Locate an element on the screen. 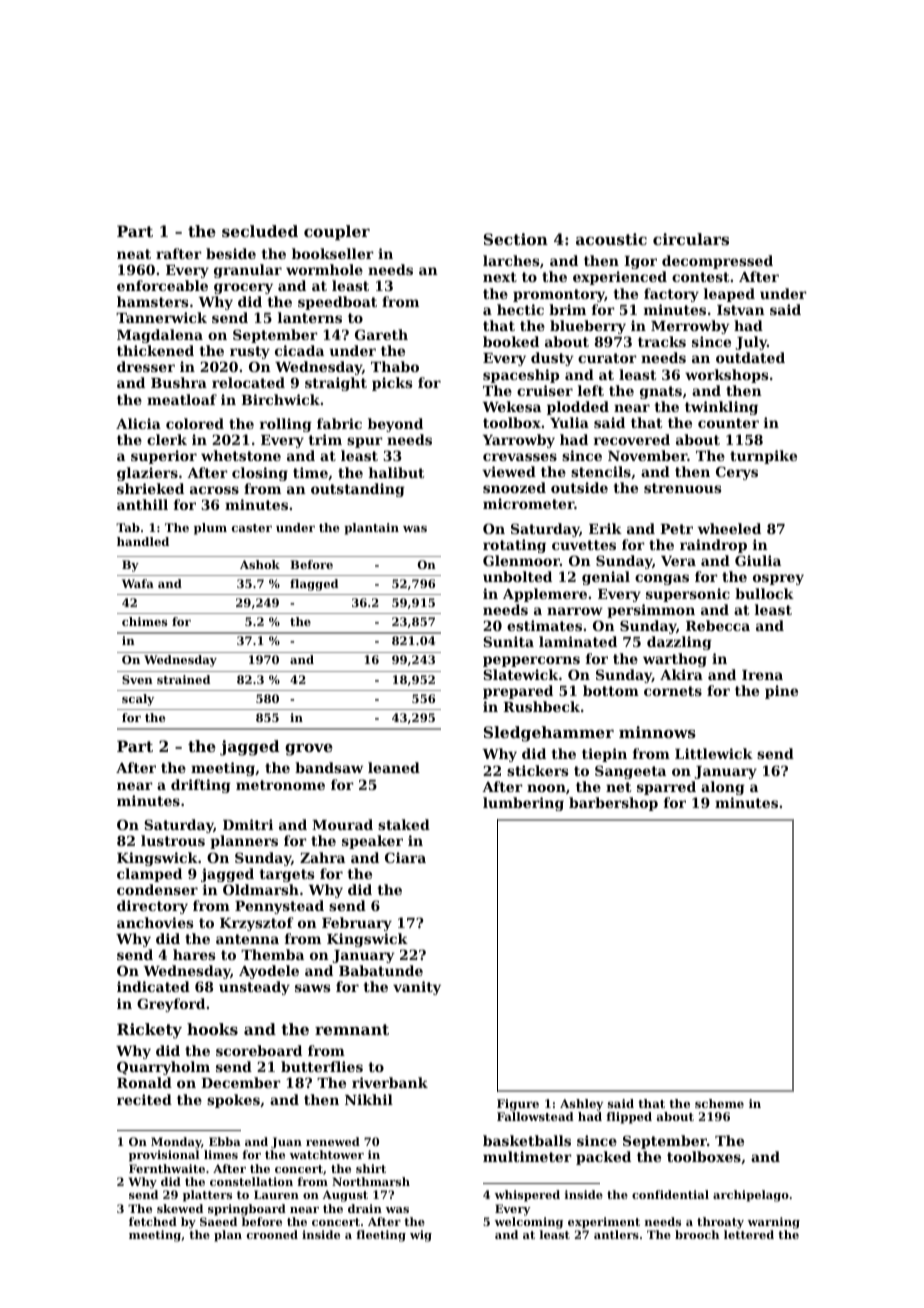 The image size is (924, 1308). circulars is located at coordinates (691, 239).
